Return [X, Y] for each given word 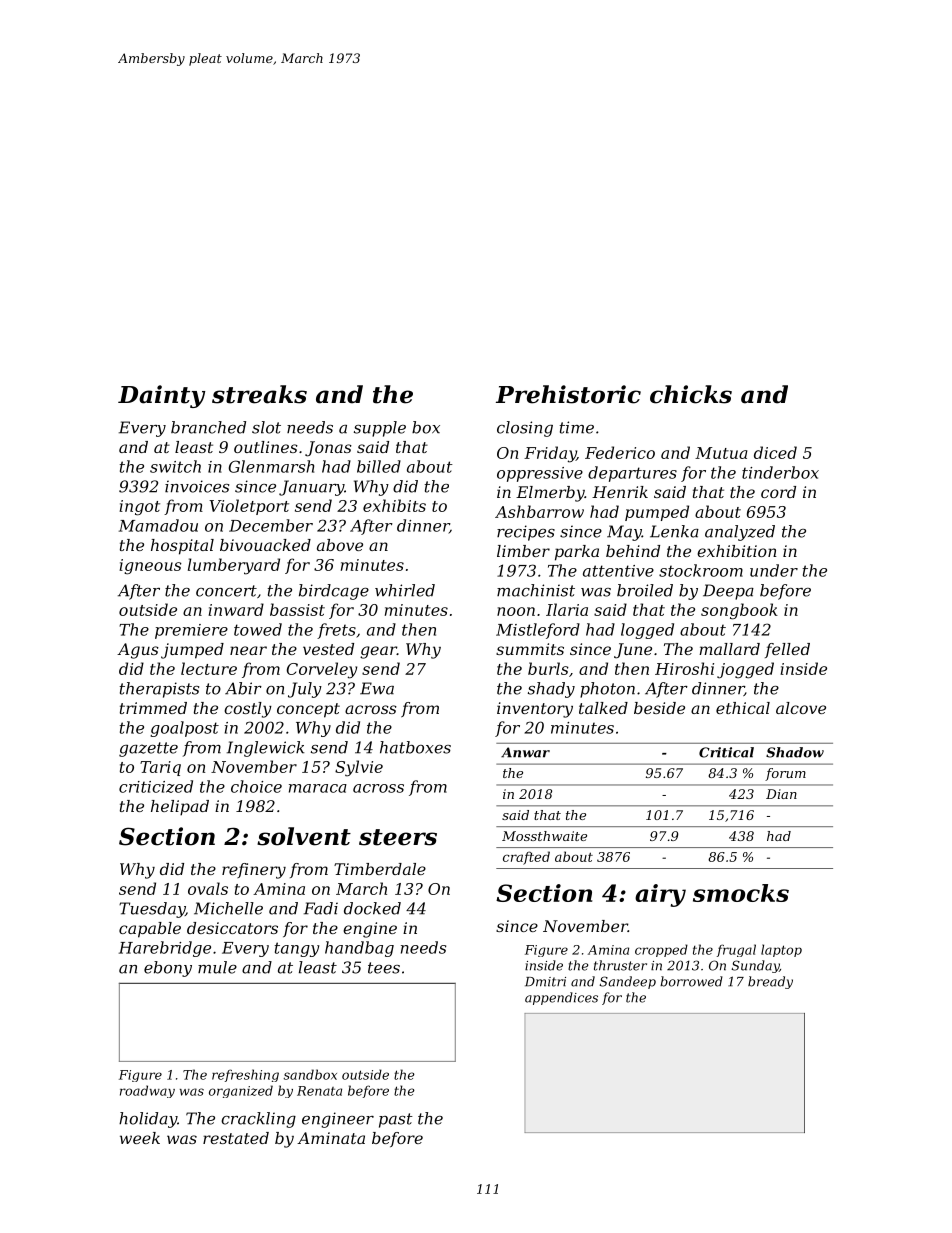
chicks [691, 394]
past [396, 1120]
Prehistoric [568, 394]
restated [236, 1138]
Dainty [161, 396]
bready [770, 982]
